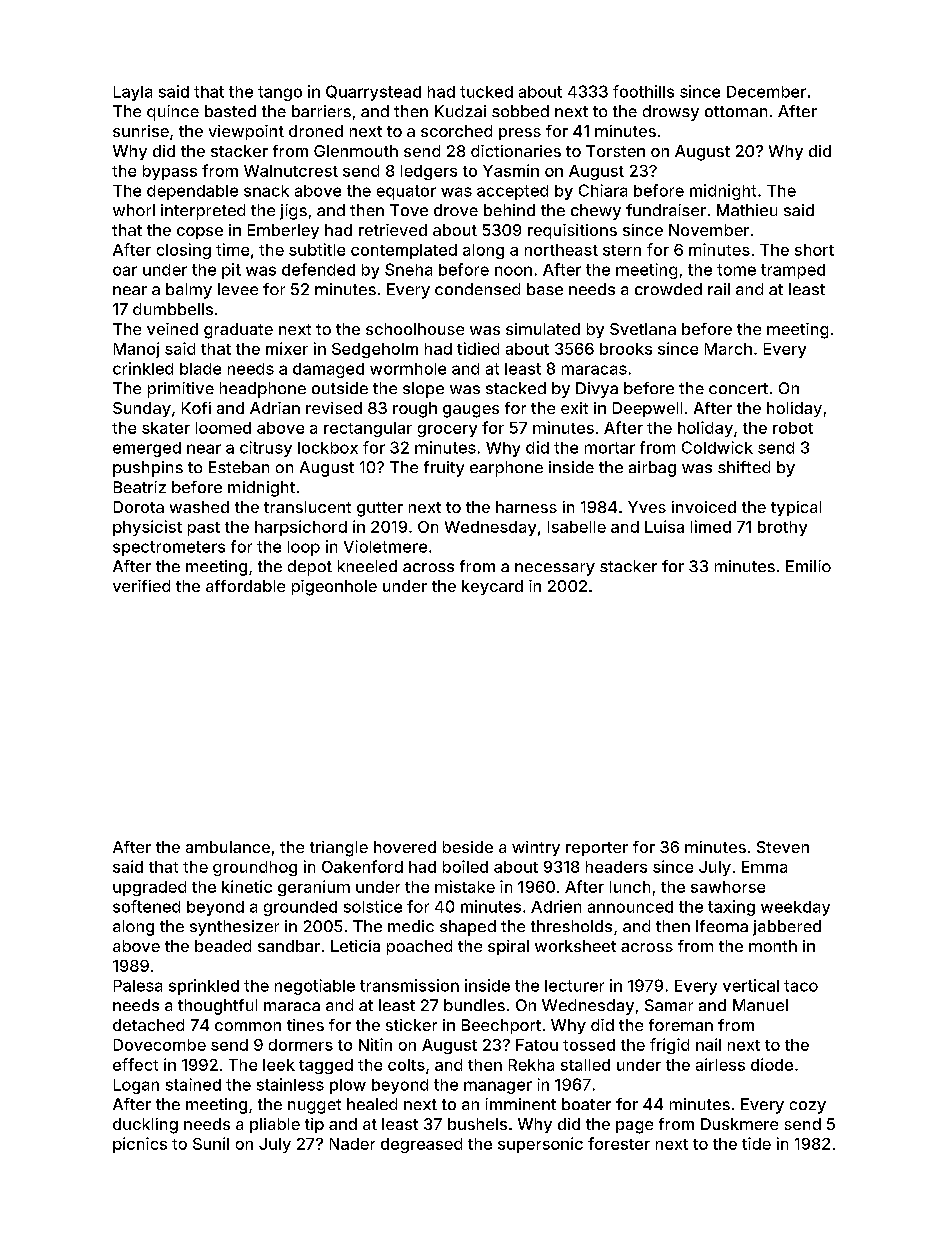 This screenshot has width=952, height=1233. I want to click on press, so click(520, 134).
